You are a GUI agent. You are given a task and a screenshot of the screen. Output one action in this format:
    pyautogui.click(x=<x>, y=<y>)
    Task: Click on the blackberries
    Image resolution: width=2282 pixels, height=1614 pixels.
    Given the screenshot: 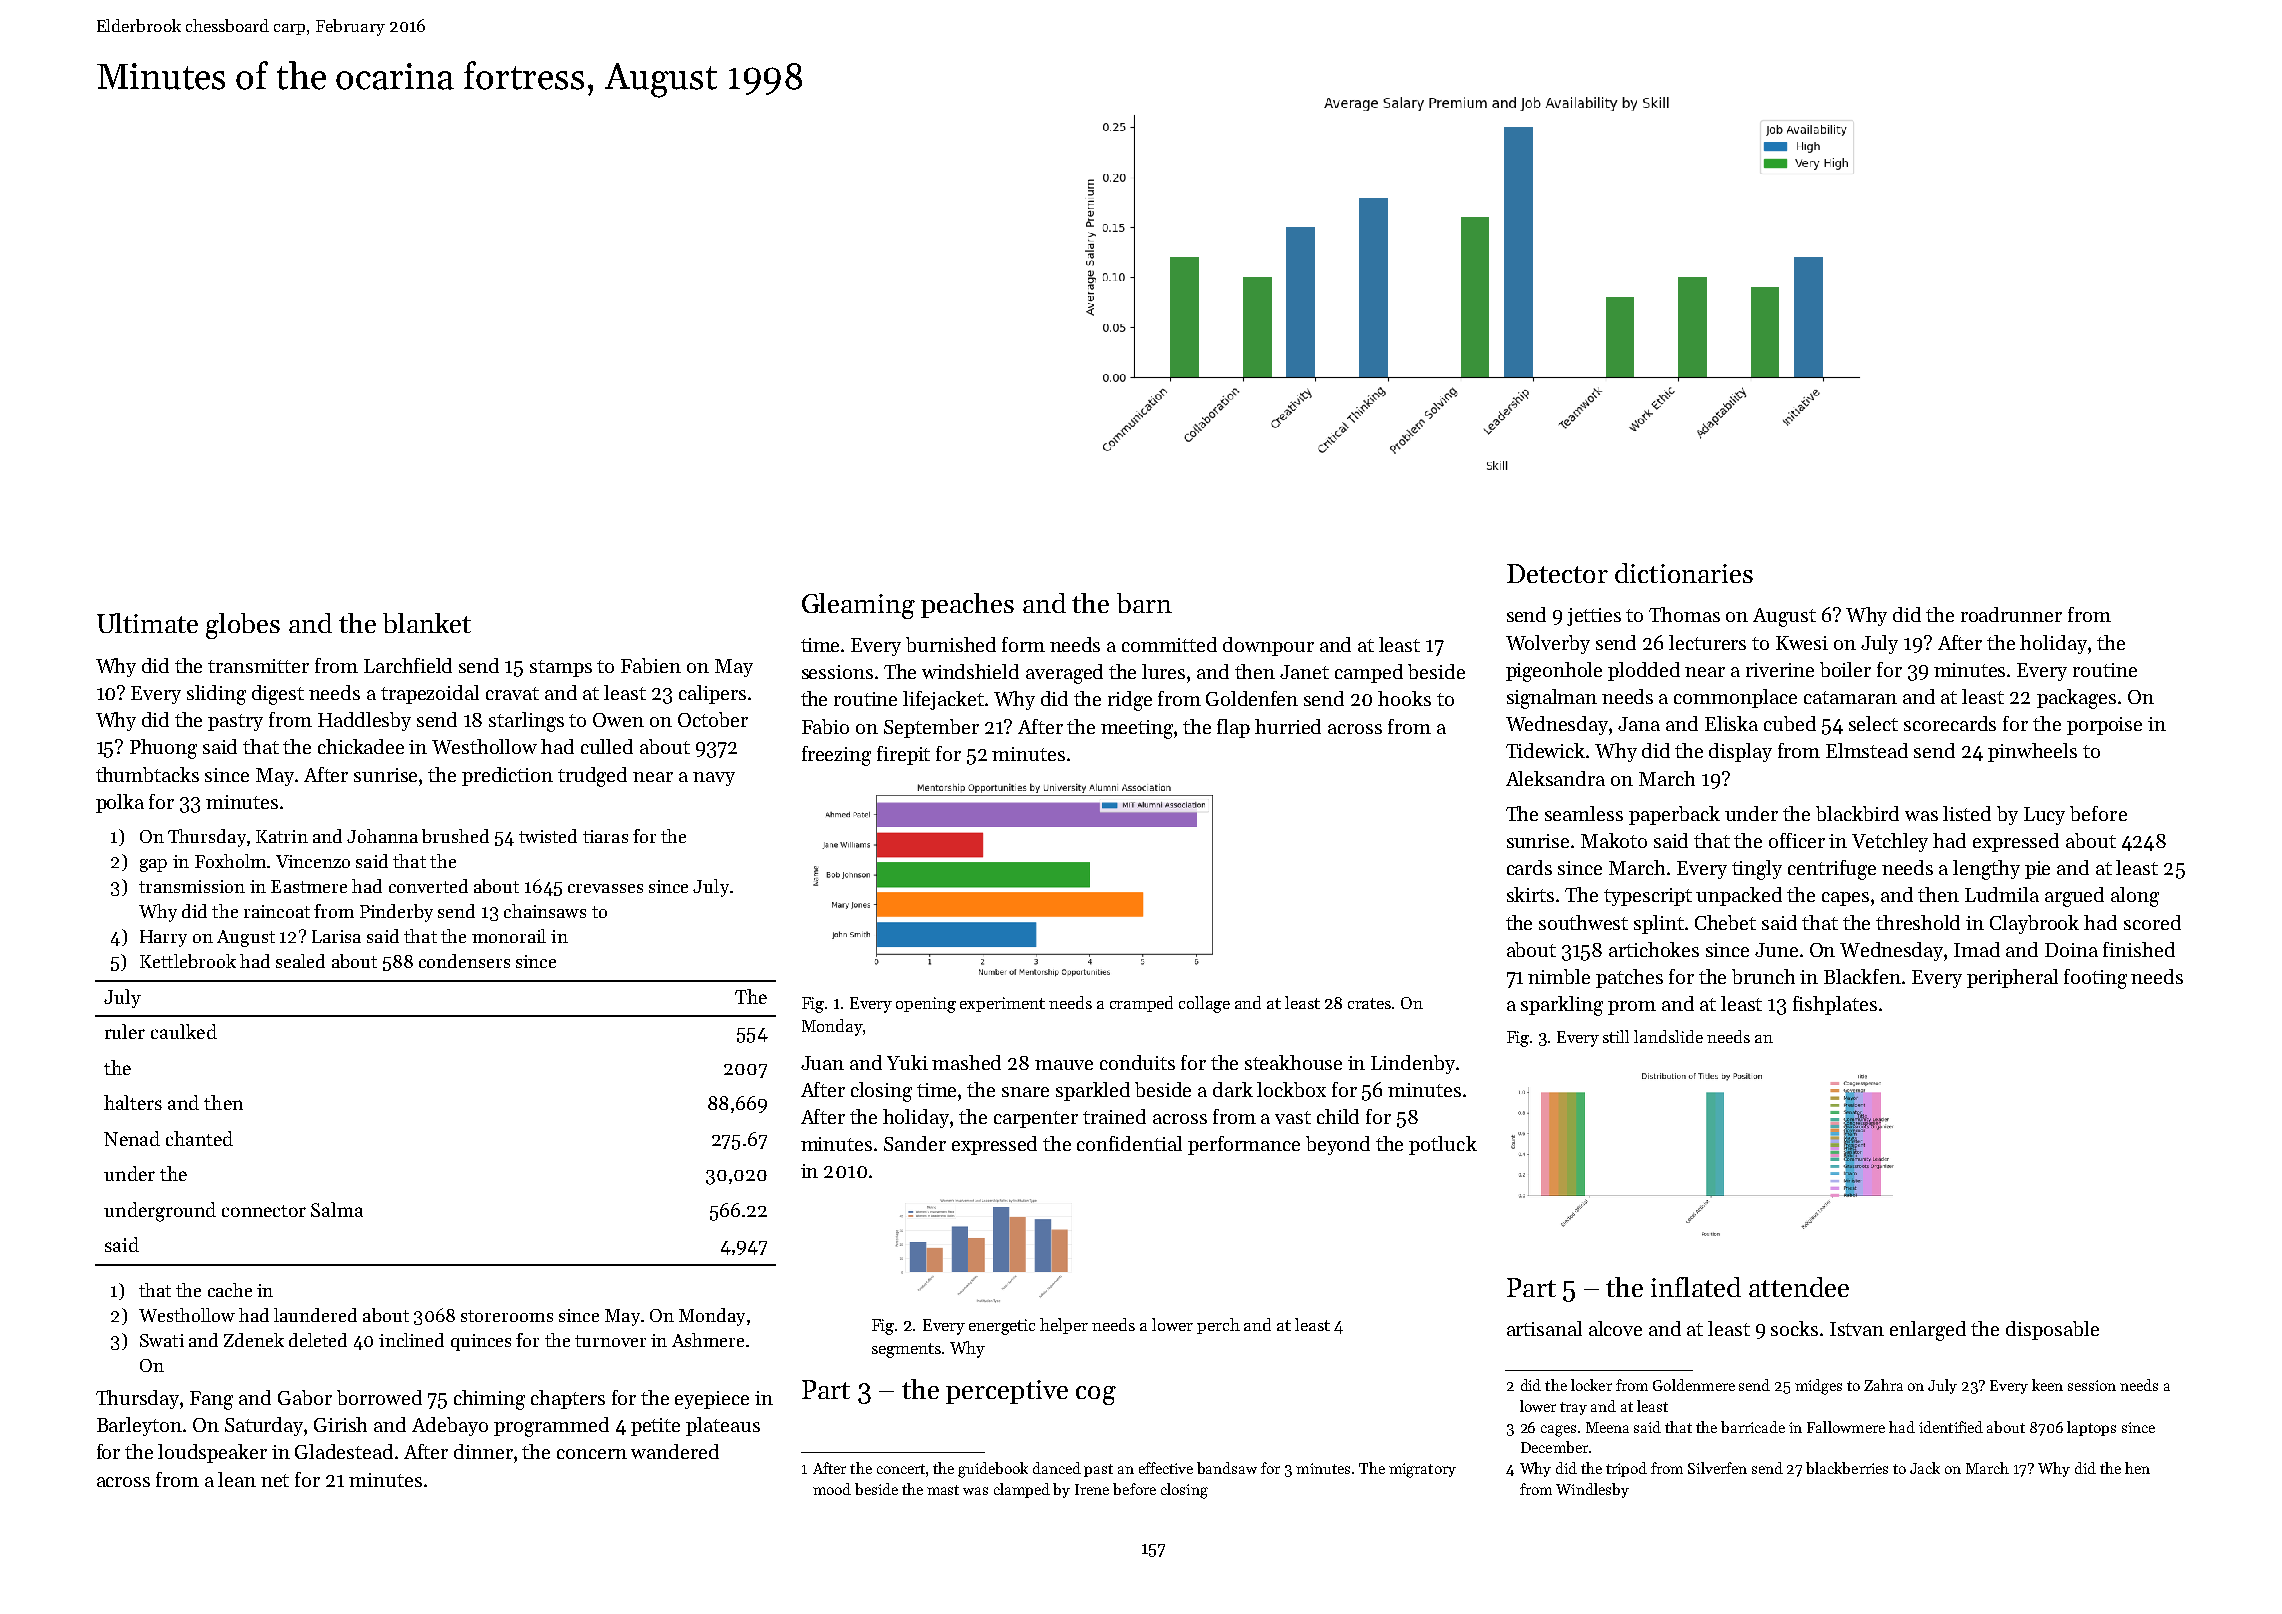 What is the action you would take?
    pyautogui.click(x=1847, y=1468)
